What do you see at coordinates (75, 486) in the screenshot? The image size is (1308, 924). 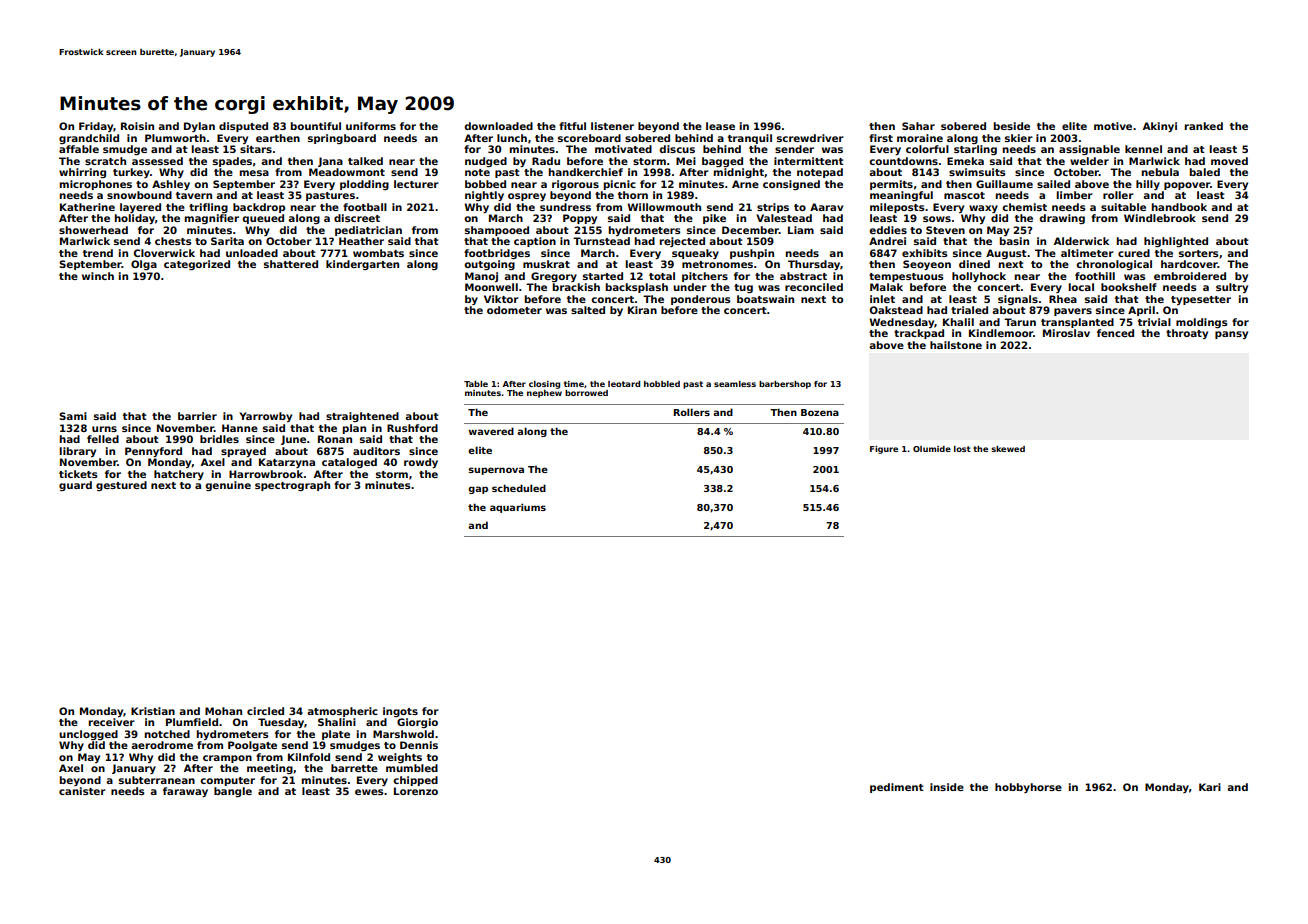 I see `guard` at bounding box center [75, 486].
